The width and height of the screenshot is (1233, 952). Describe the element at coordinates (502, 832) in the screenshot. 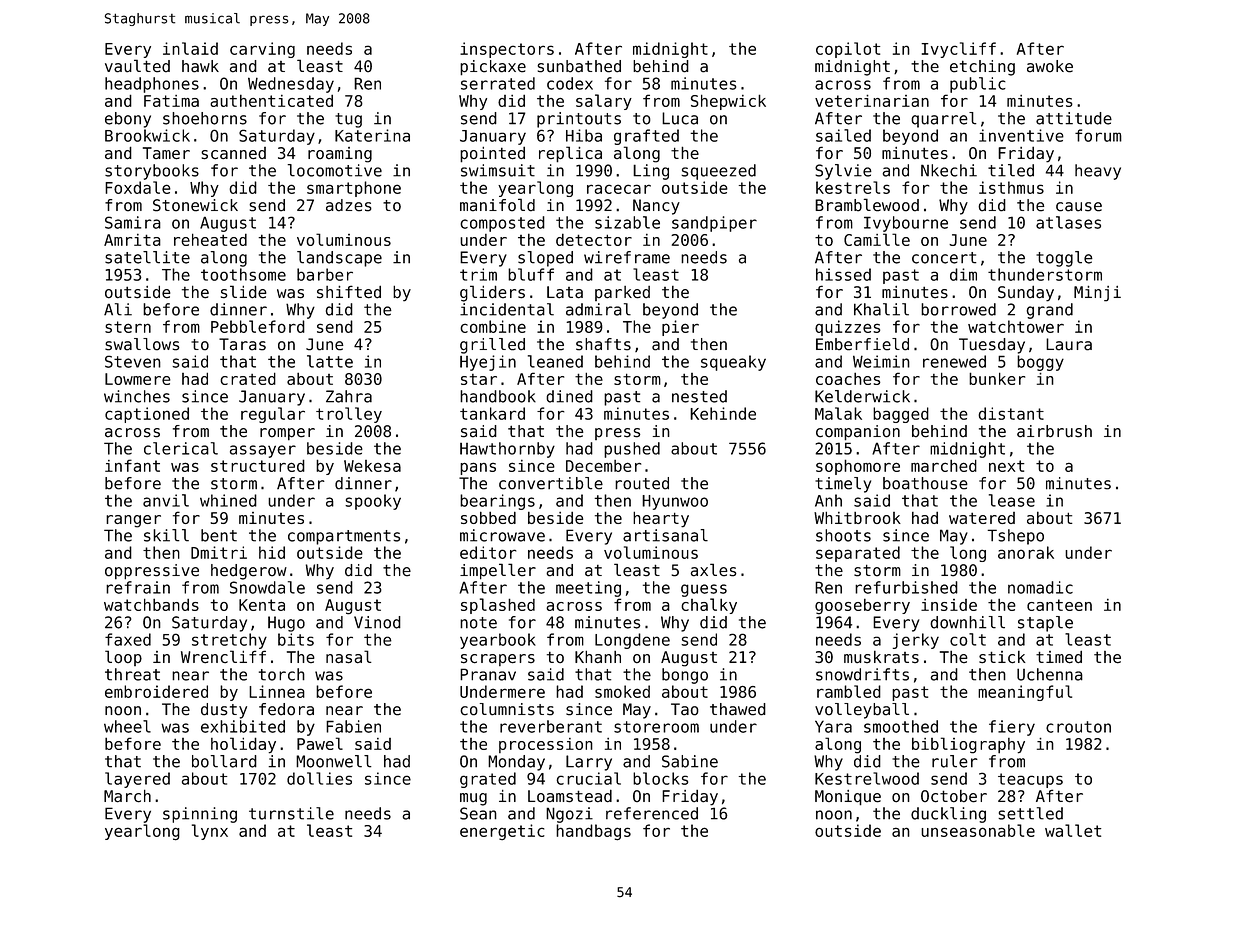

I see `energetic` at that location.
